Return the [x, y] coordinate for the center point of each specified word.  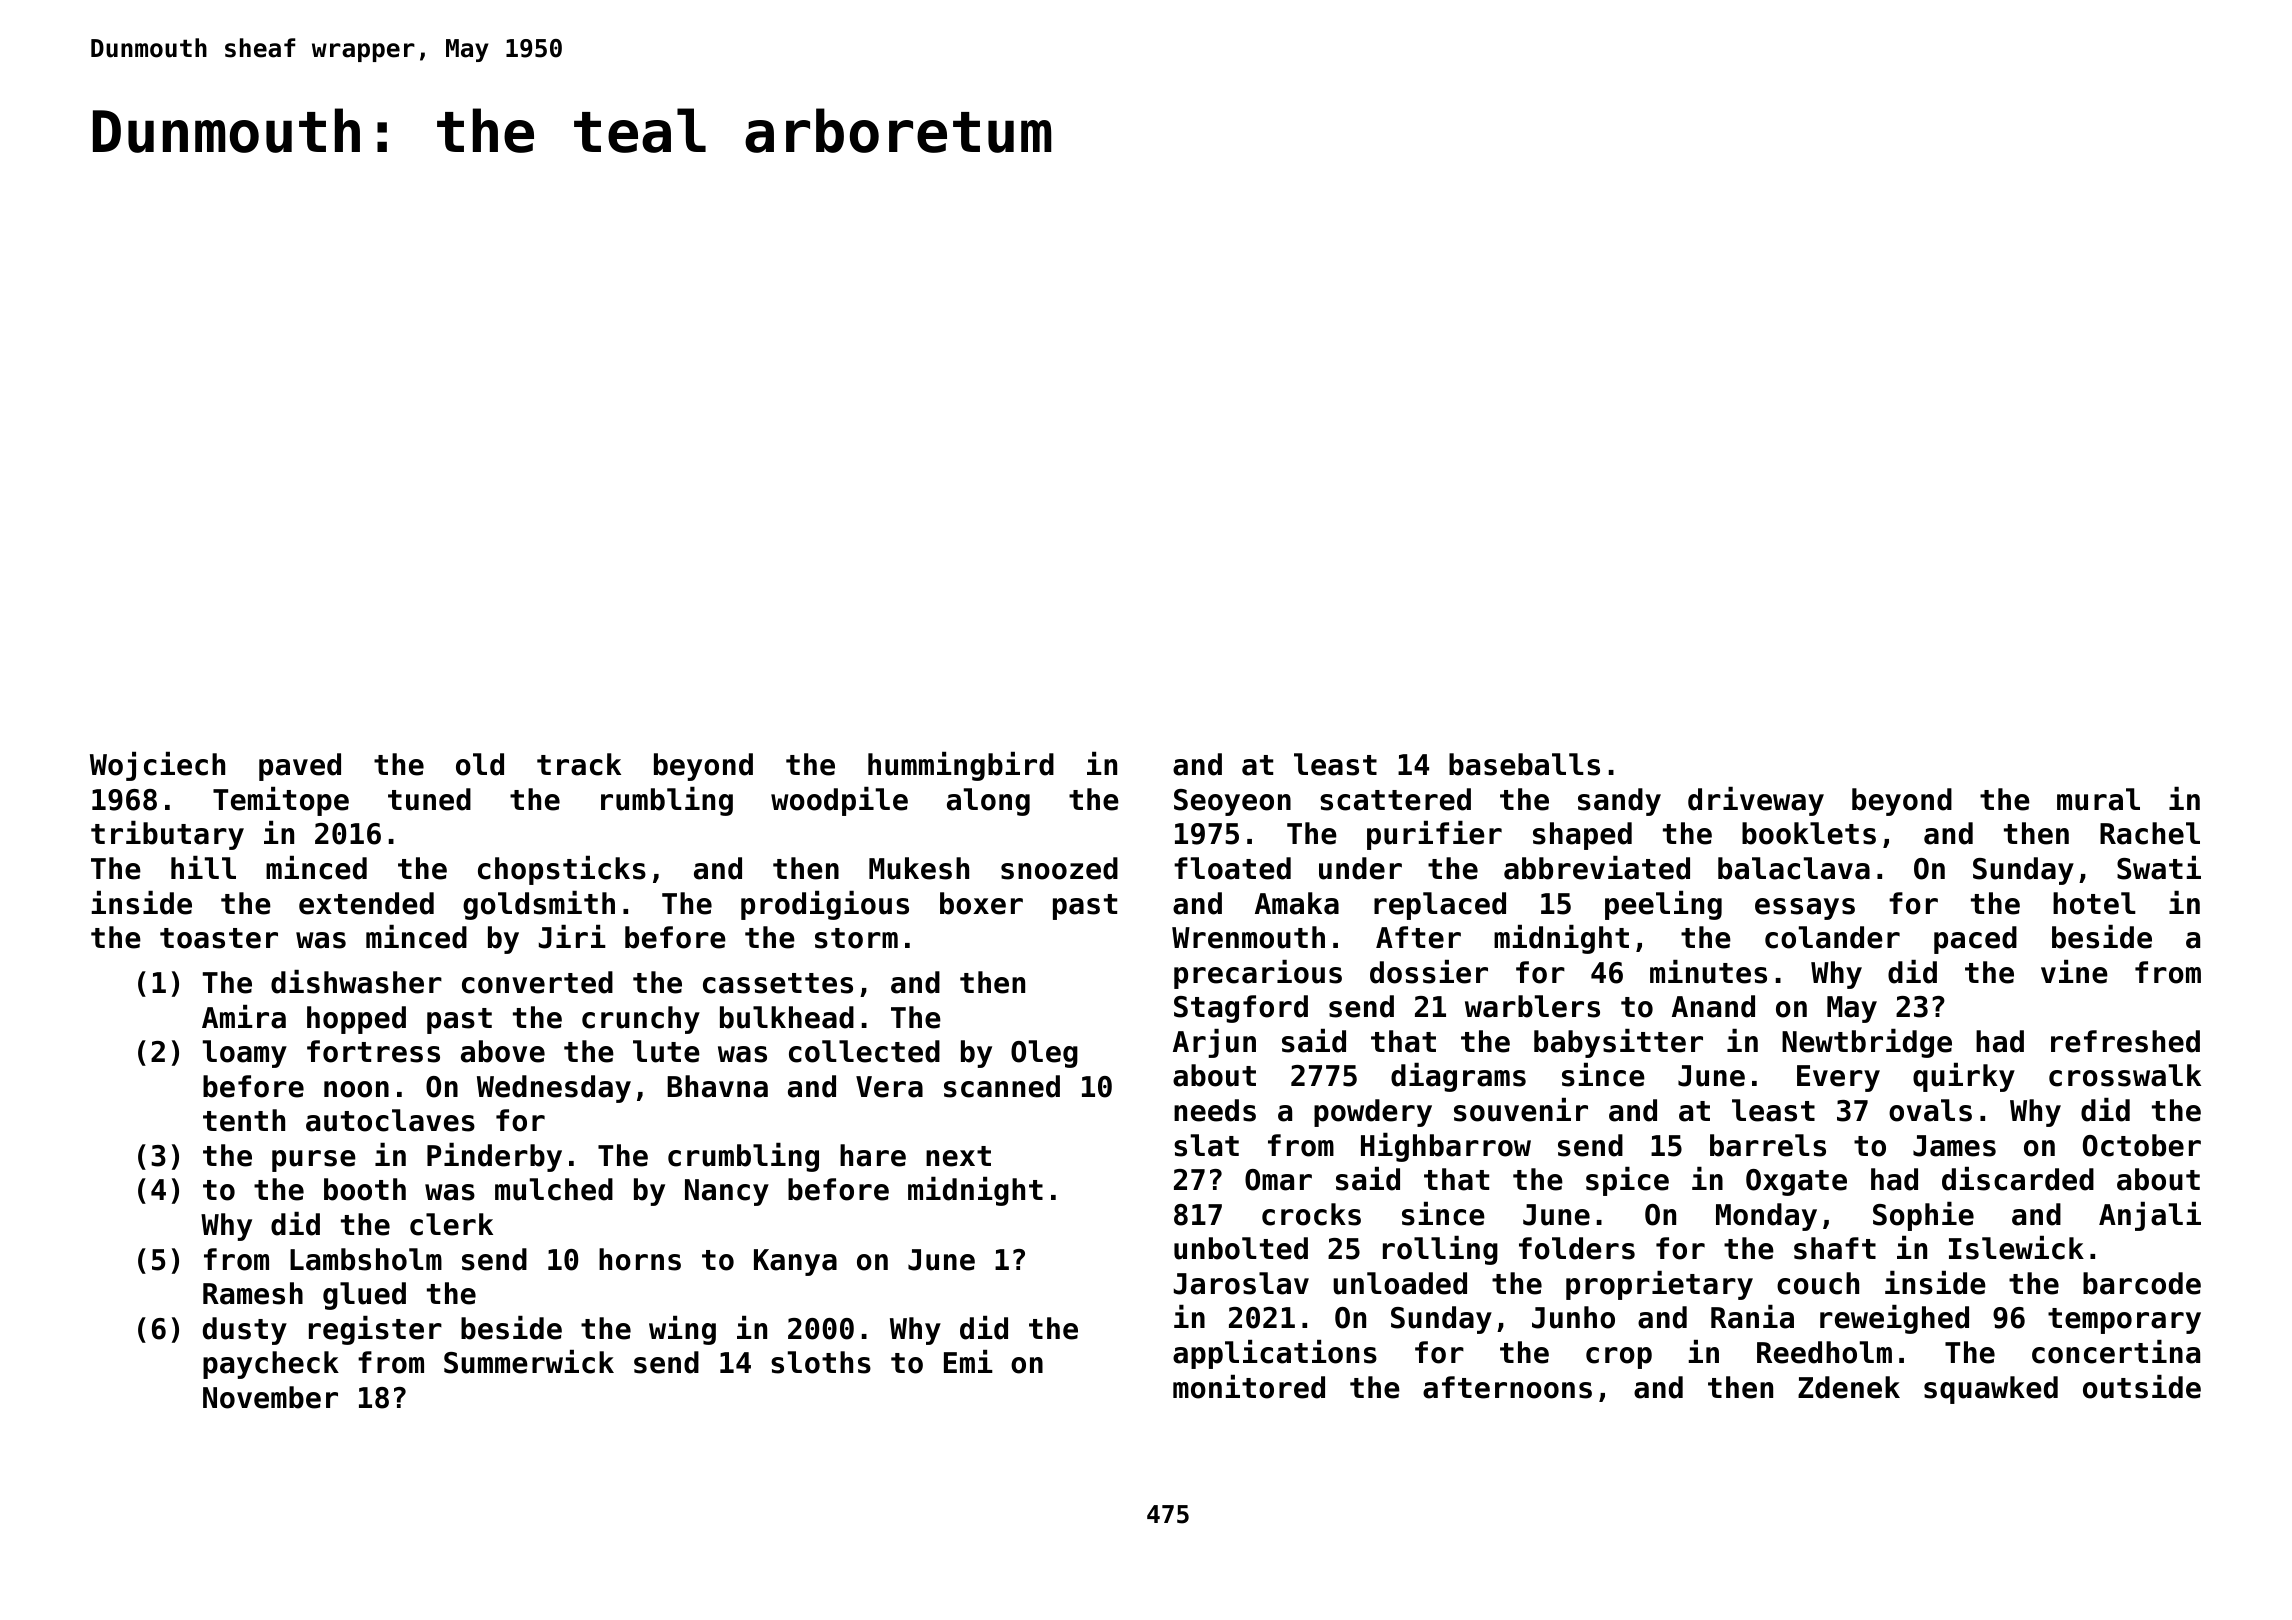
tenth [244, 1120]
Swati [2159, 868]
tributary [167, 835]
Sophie [1923, 1216]
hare [873, 1155]
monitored [1249, 1387]
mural [2098, 799]
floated [1232, 868]
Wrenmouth [1248, 937]
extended [366, 903]
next [958, 1156]
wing [682, 1330]
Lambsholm [366, 1259]
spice [1627, 1181]
